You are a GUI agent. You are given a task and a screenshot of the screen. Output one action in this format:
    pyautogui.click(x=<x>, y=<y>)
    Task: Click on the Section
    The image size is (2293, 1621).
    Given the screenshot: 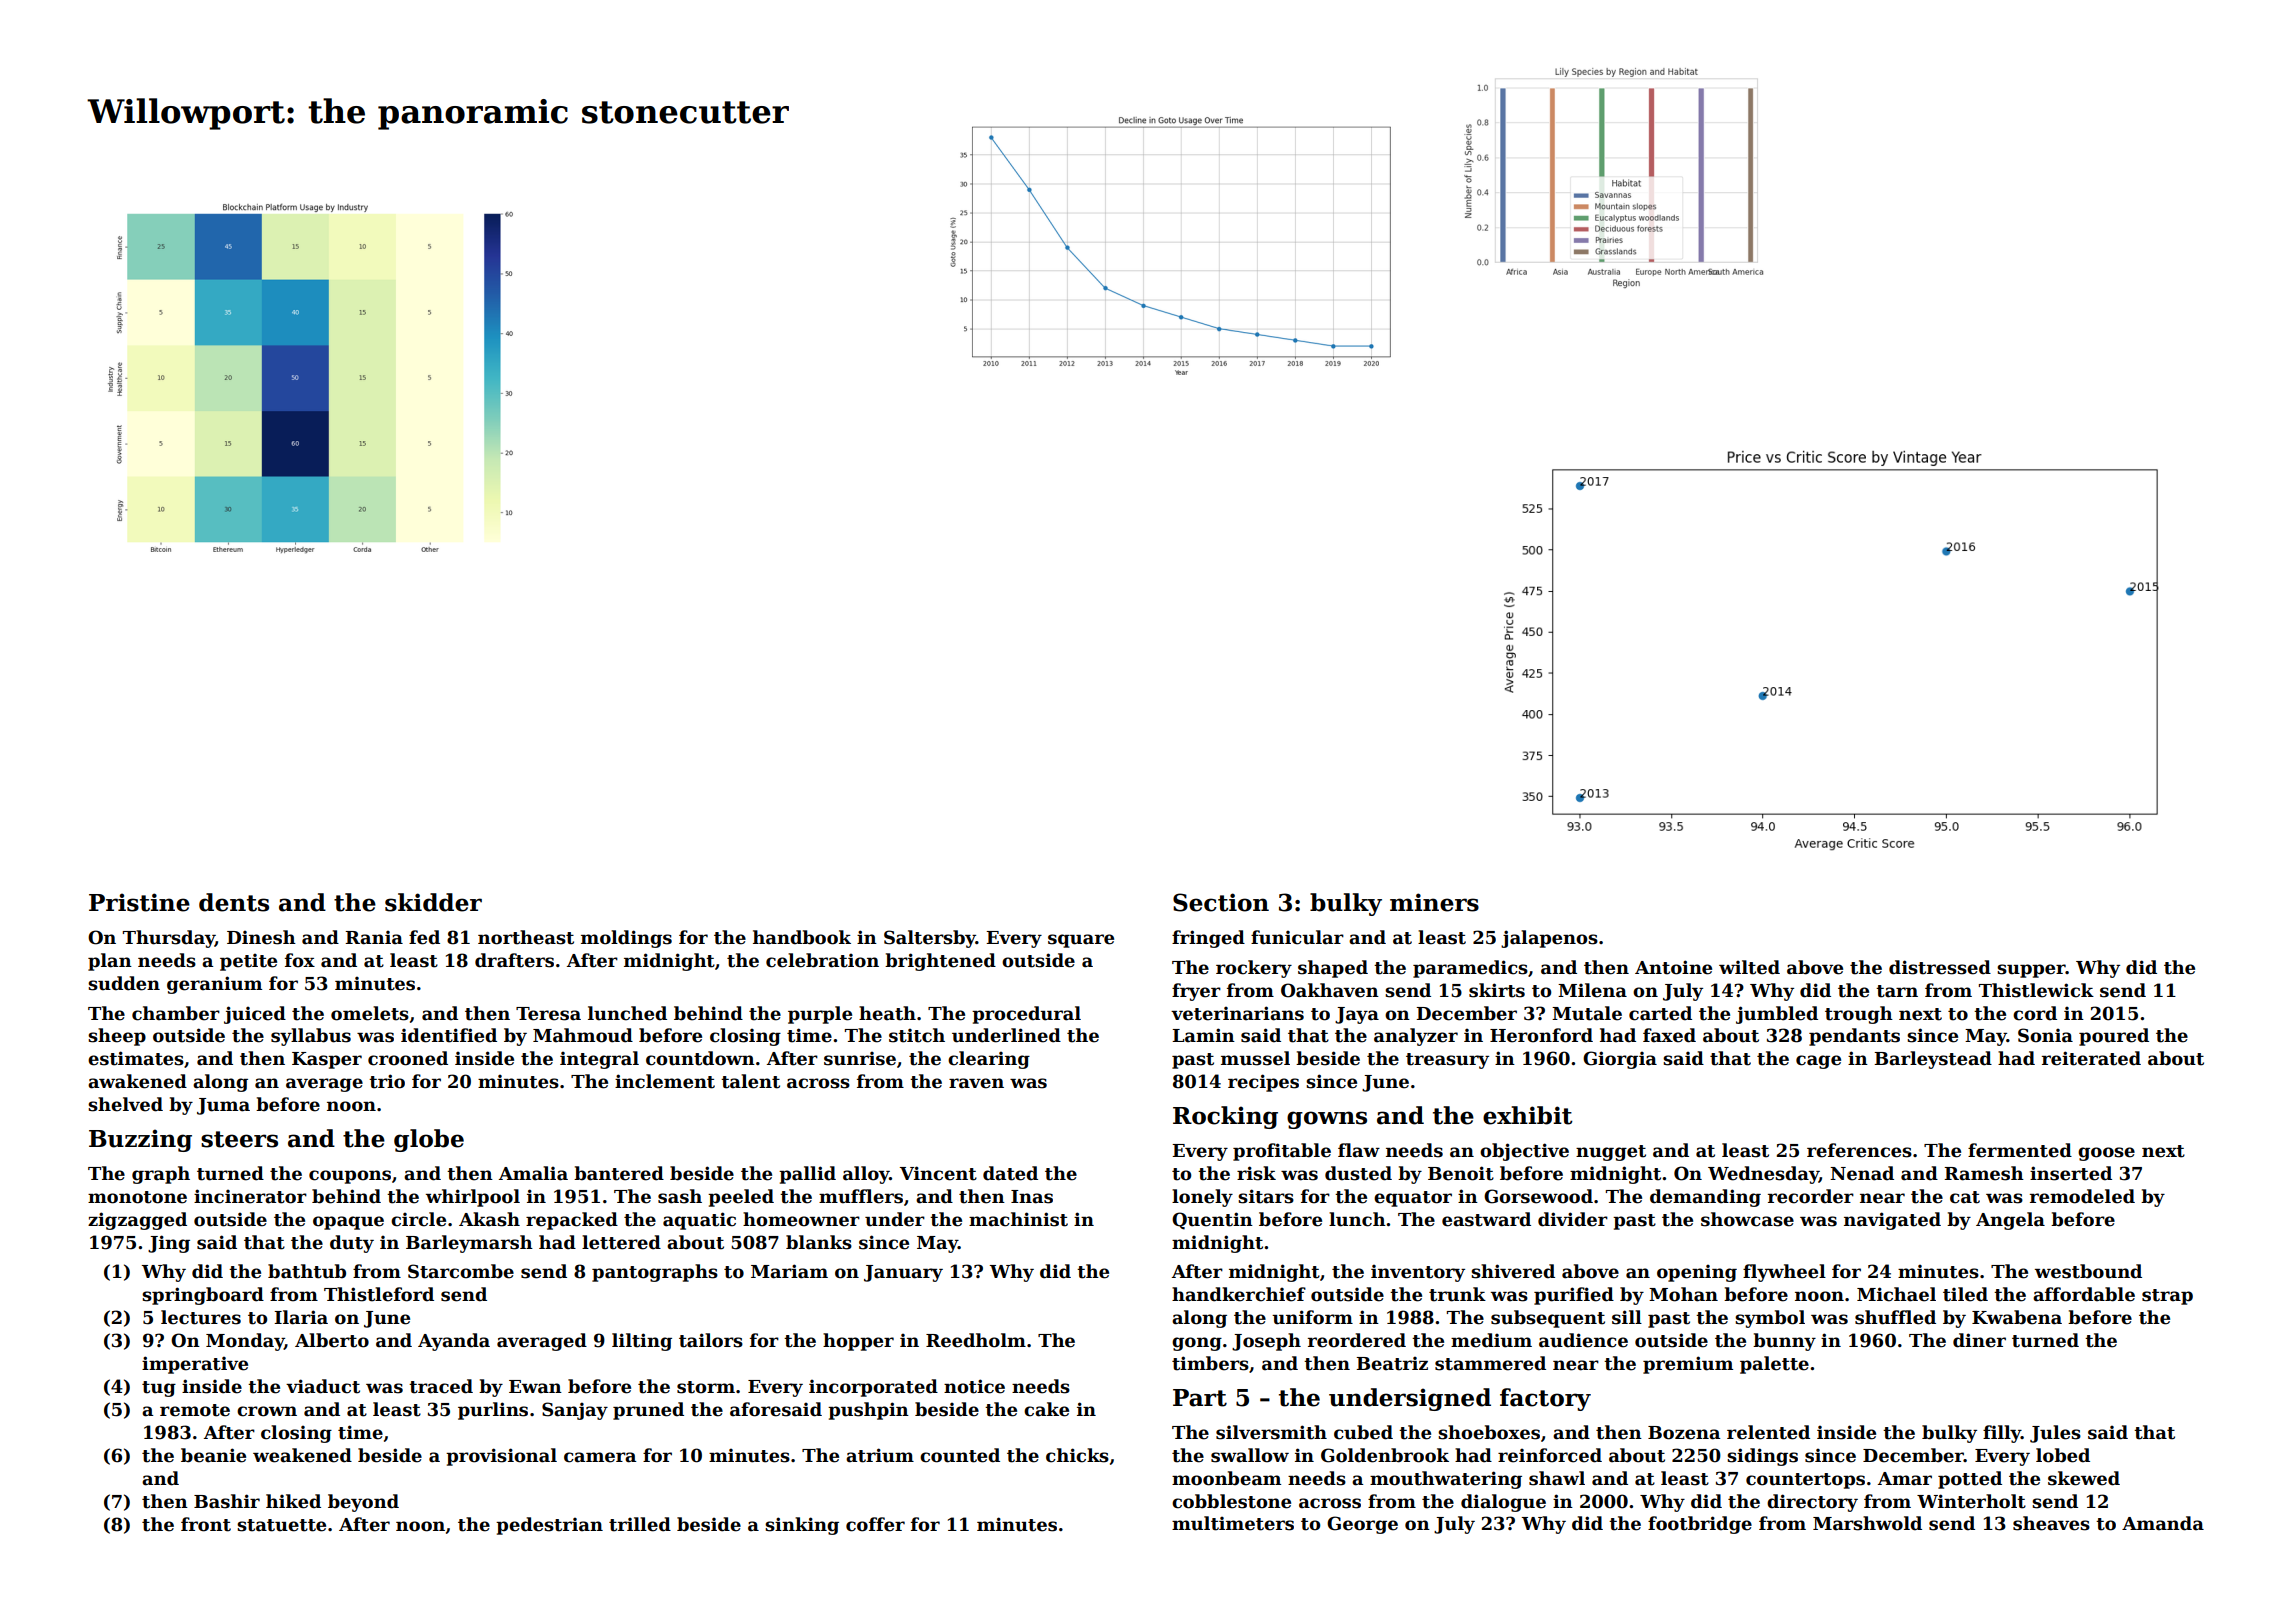 What is the action you would take?
    pyautogui.click(x=1221, y=902)
